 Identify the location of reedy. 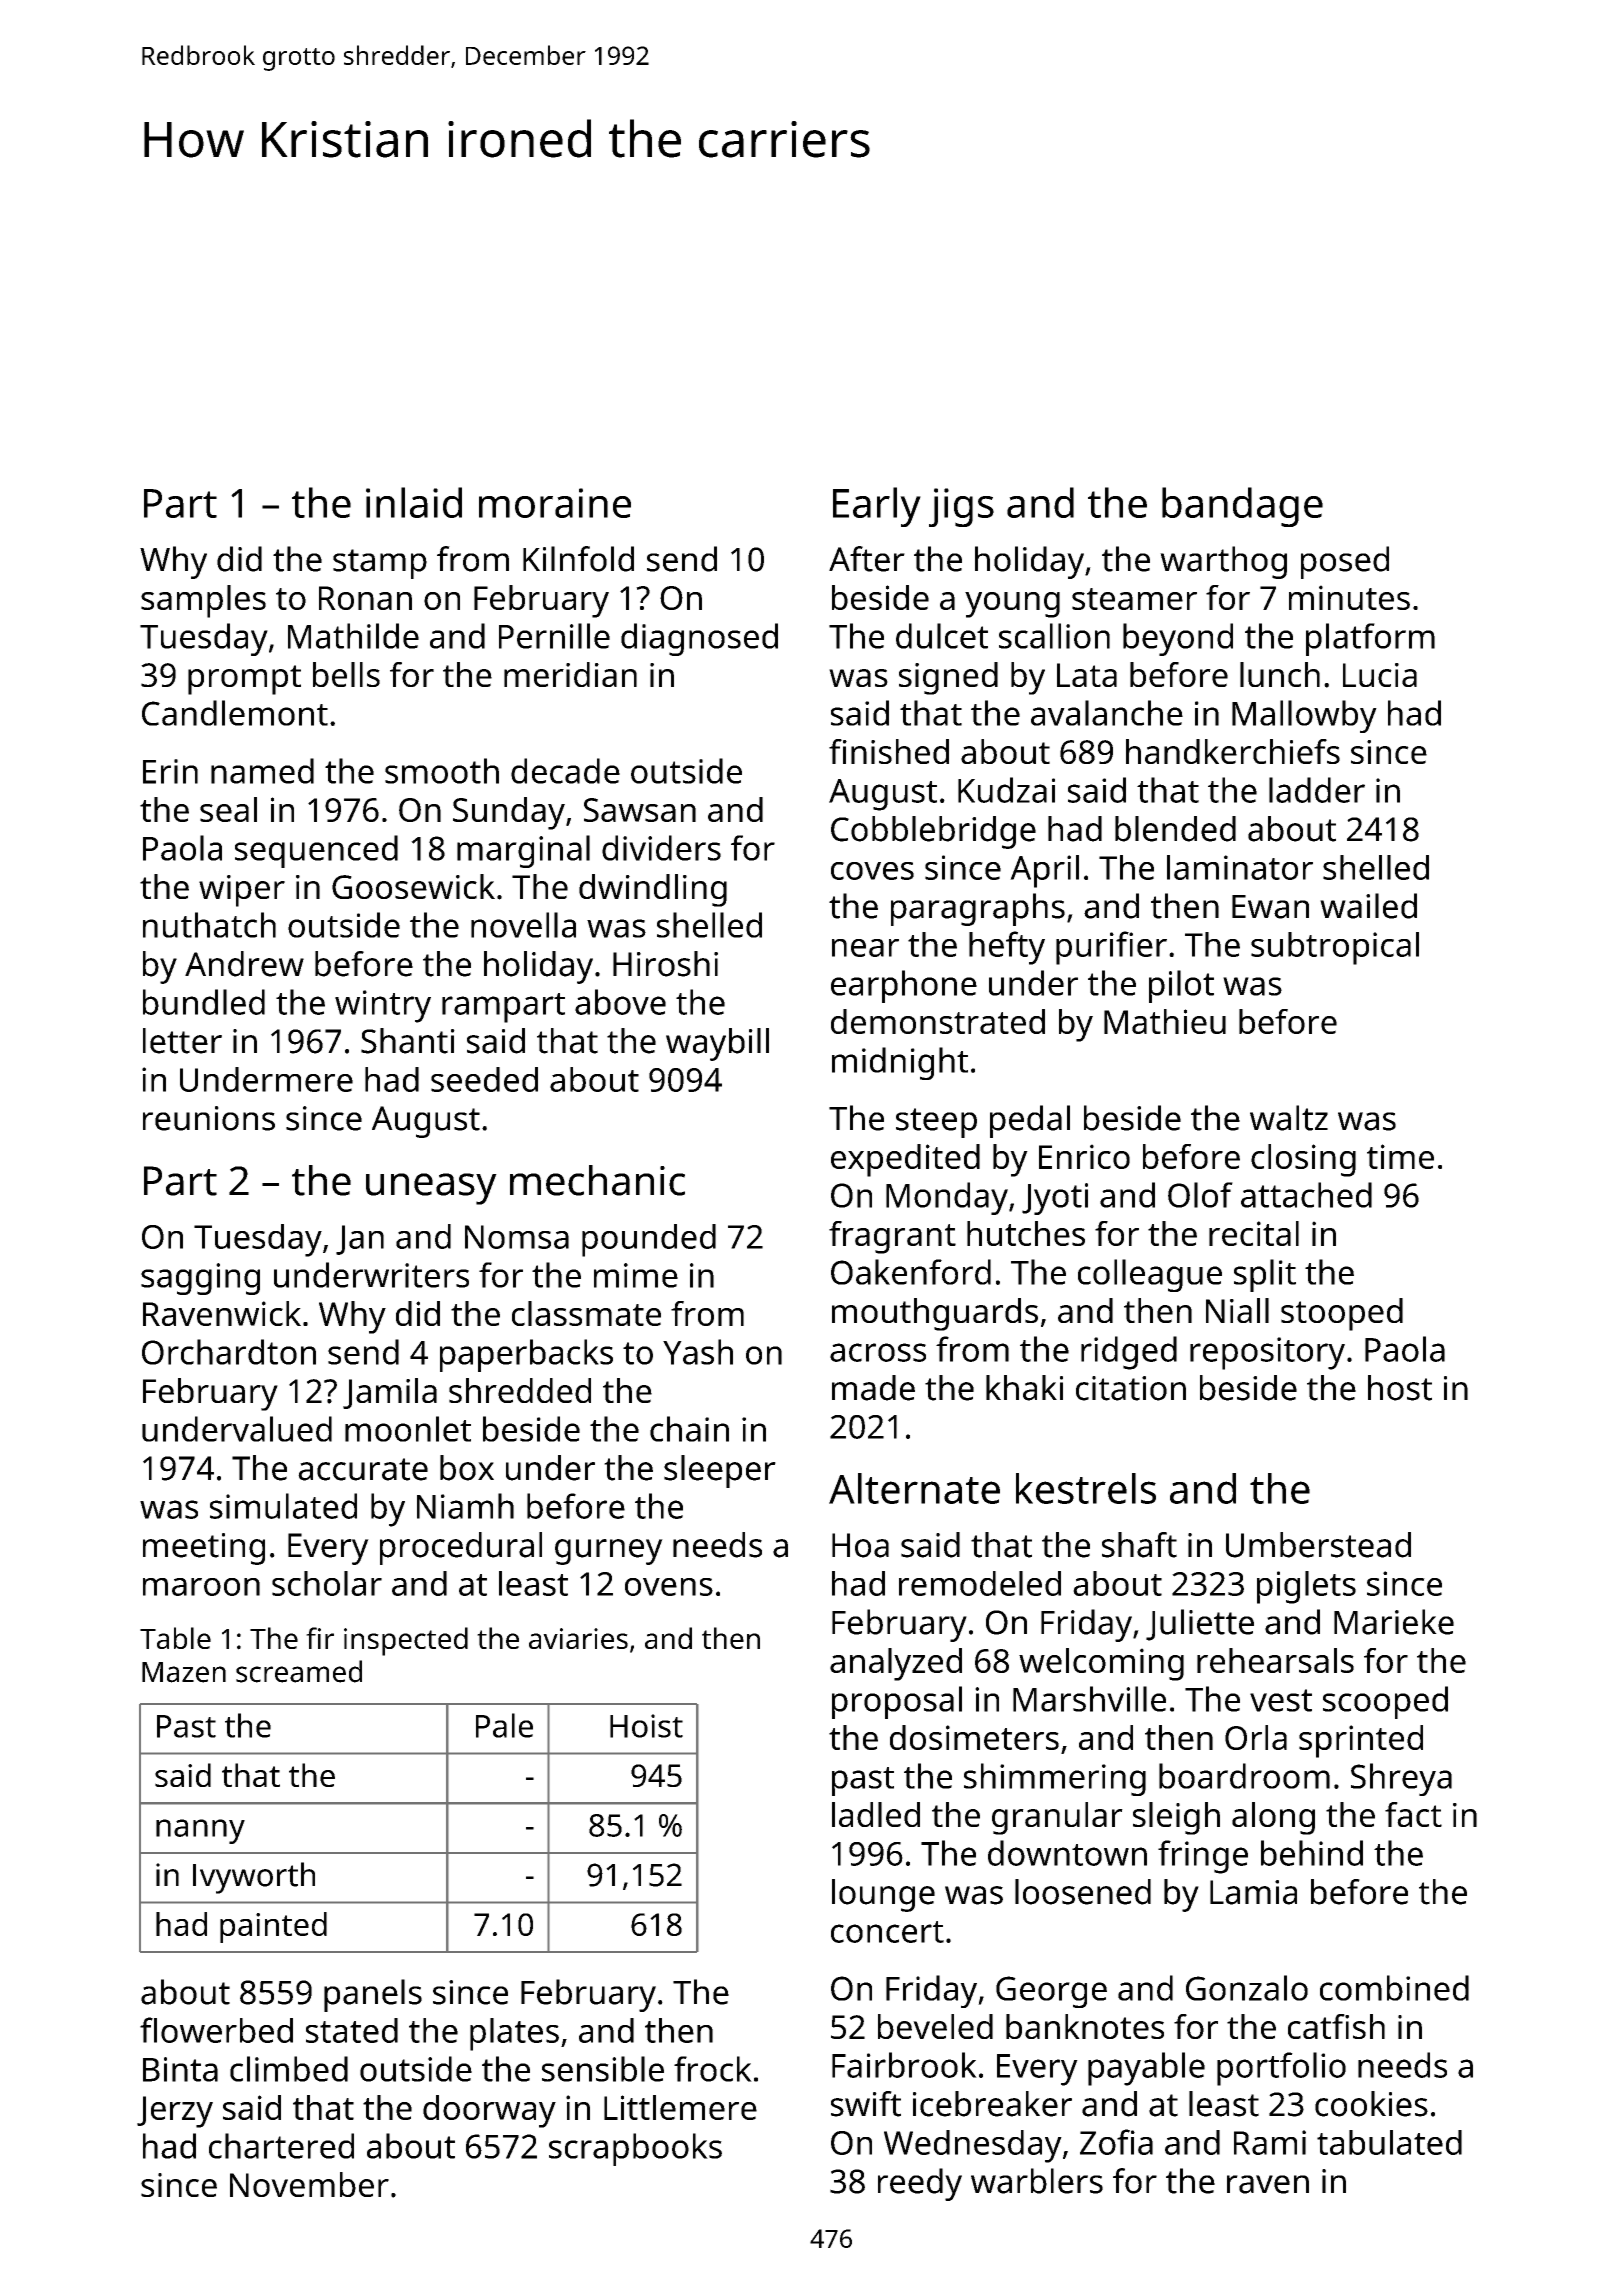
(920, 2184).
